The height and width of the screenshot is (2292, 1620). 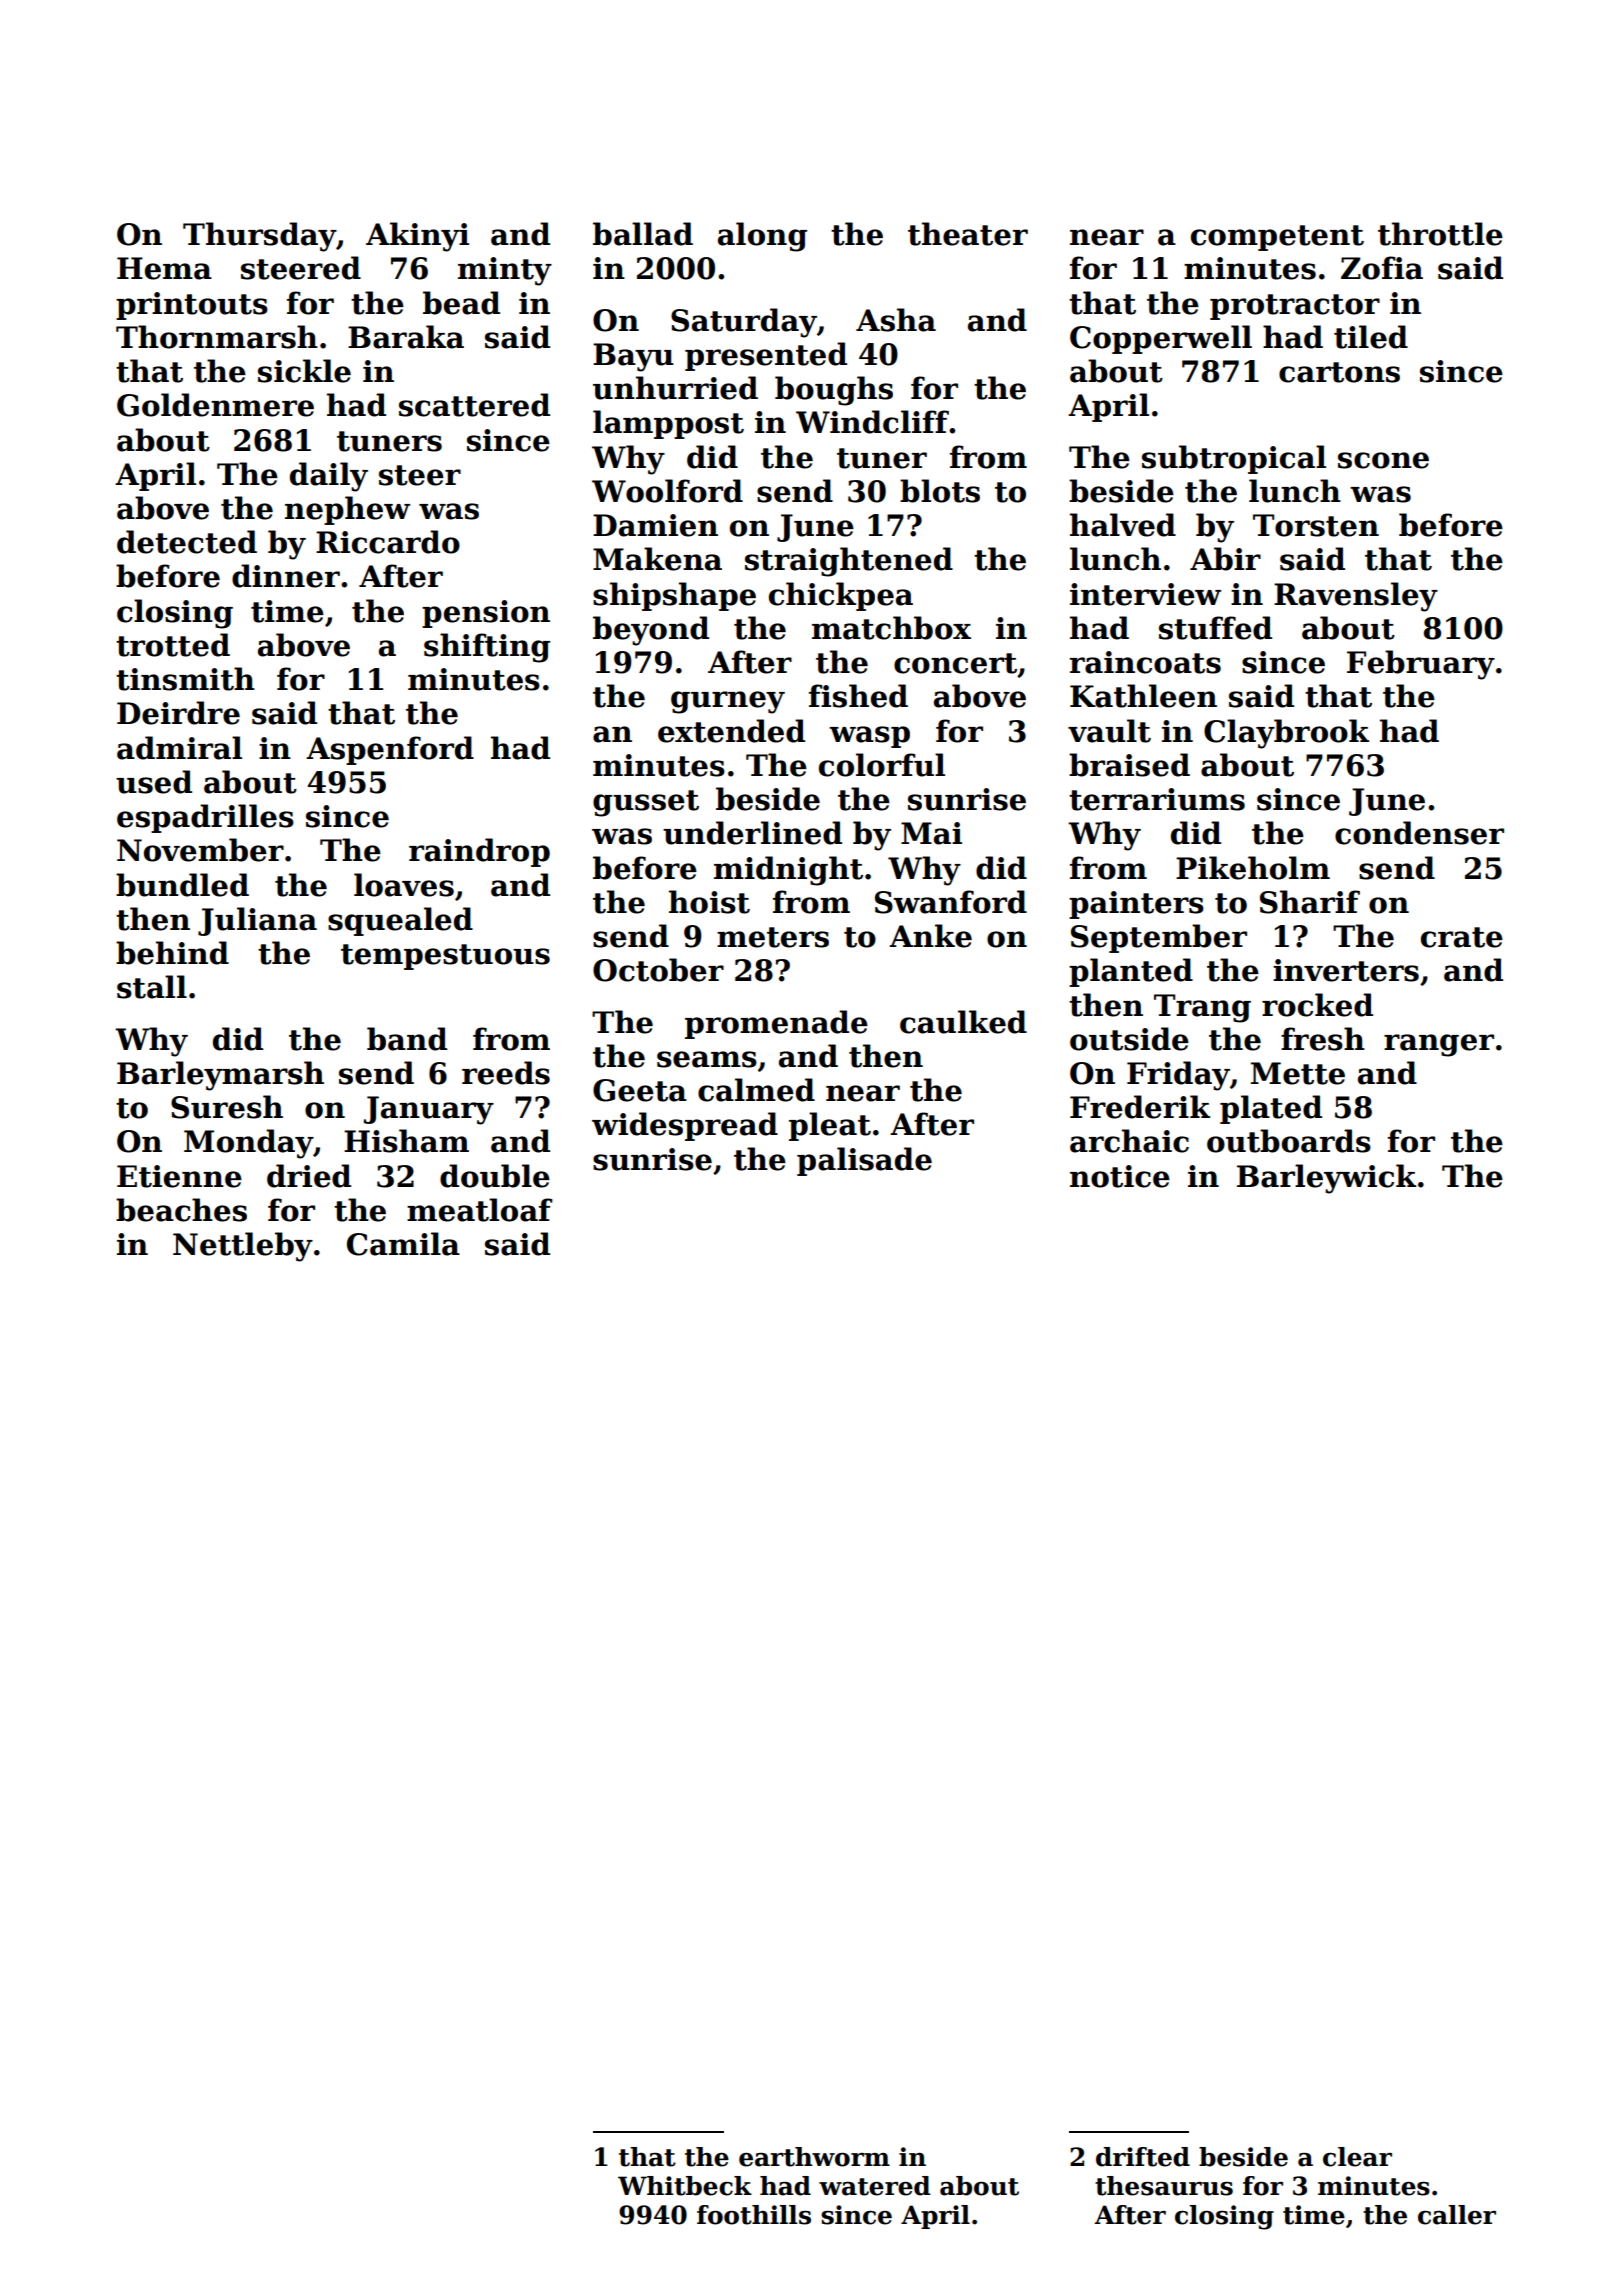 What do you see at coordinates (1357, 2157) in the screenshot?
I see `clear` at bounding box center [1357, 2157].
